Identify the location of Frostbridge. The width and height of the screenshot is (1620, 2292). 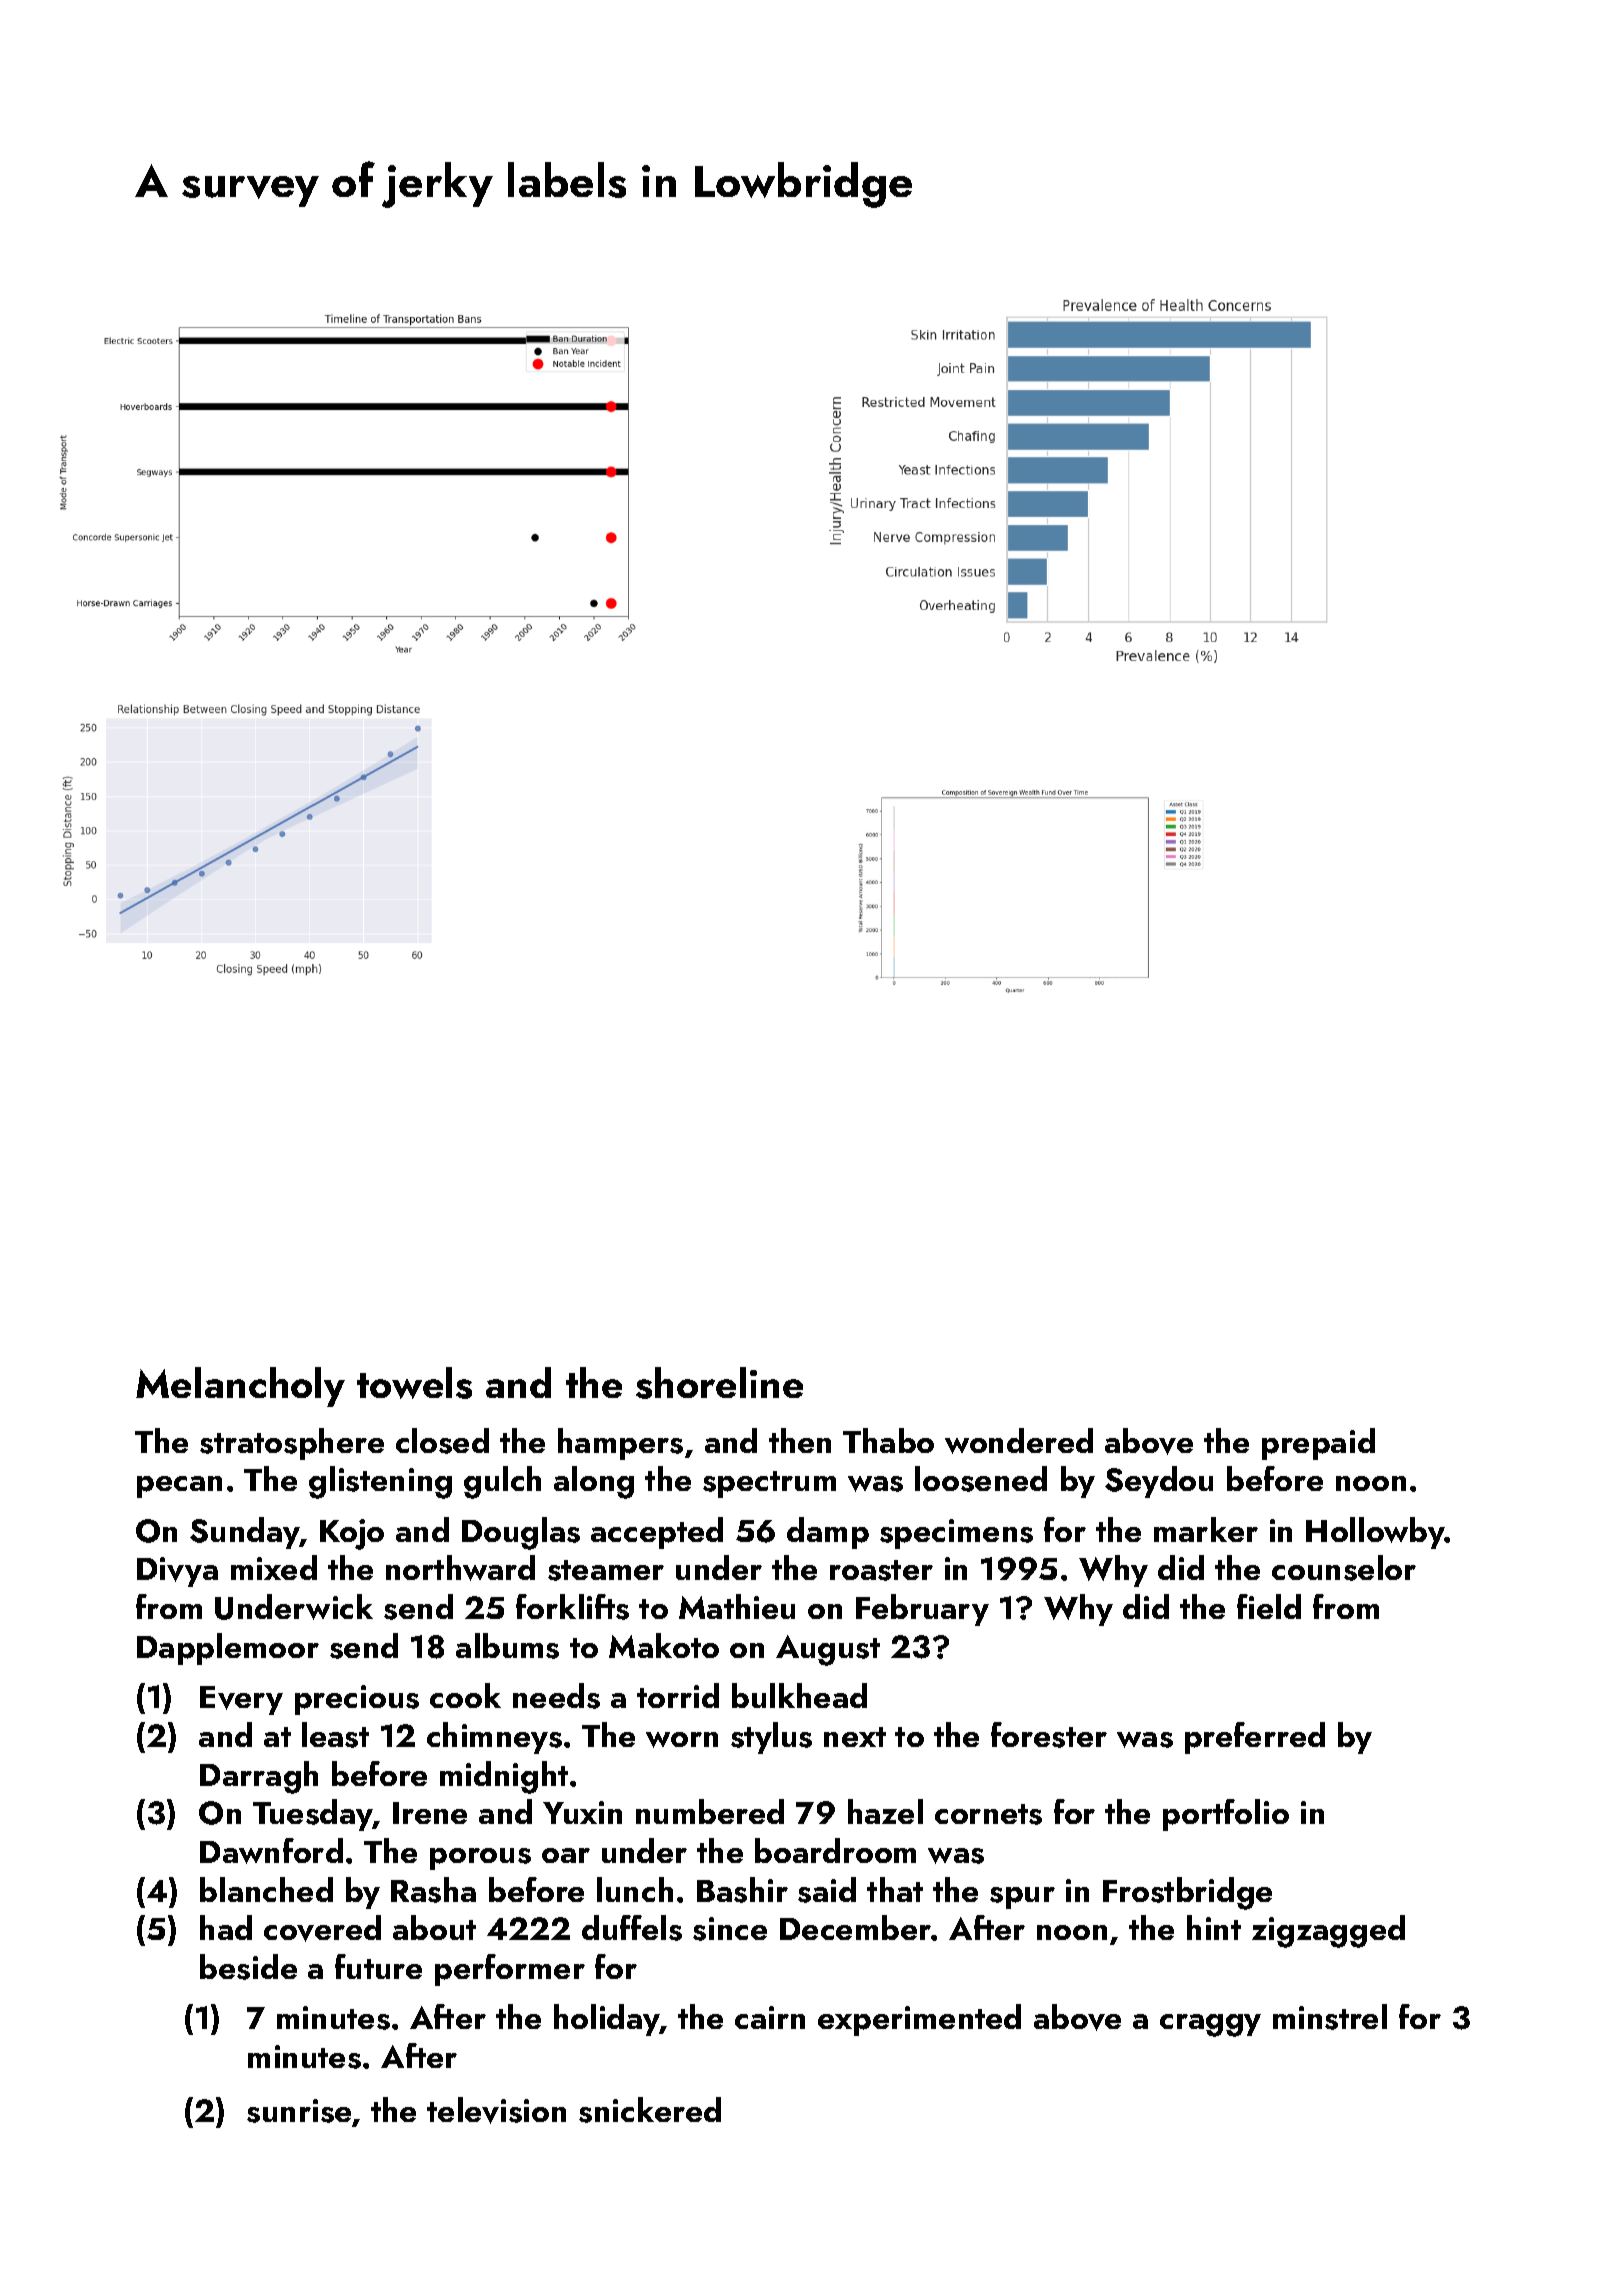
(1187, 1893).
